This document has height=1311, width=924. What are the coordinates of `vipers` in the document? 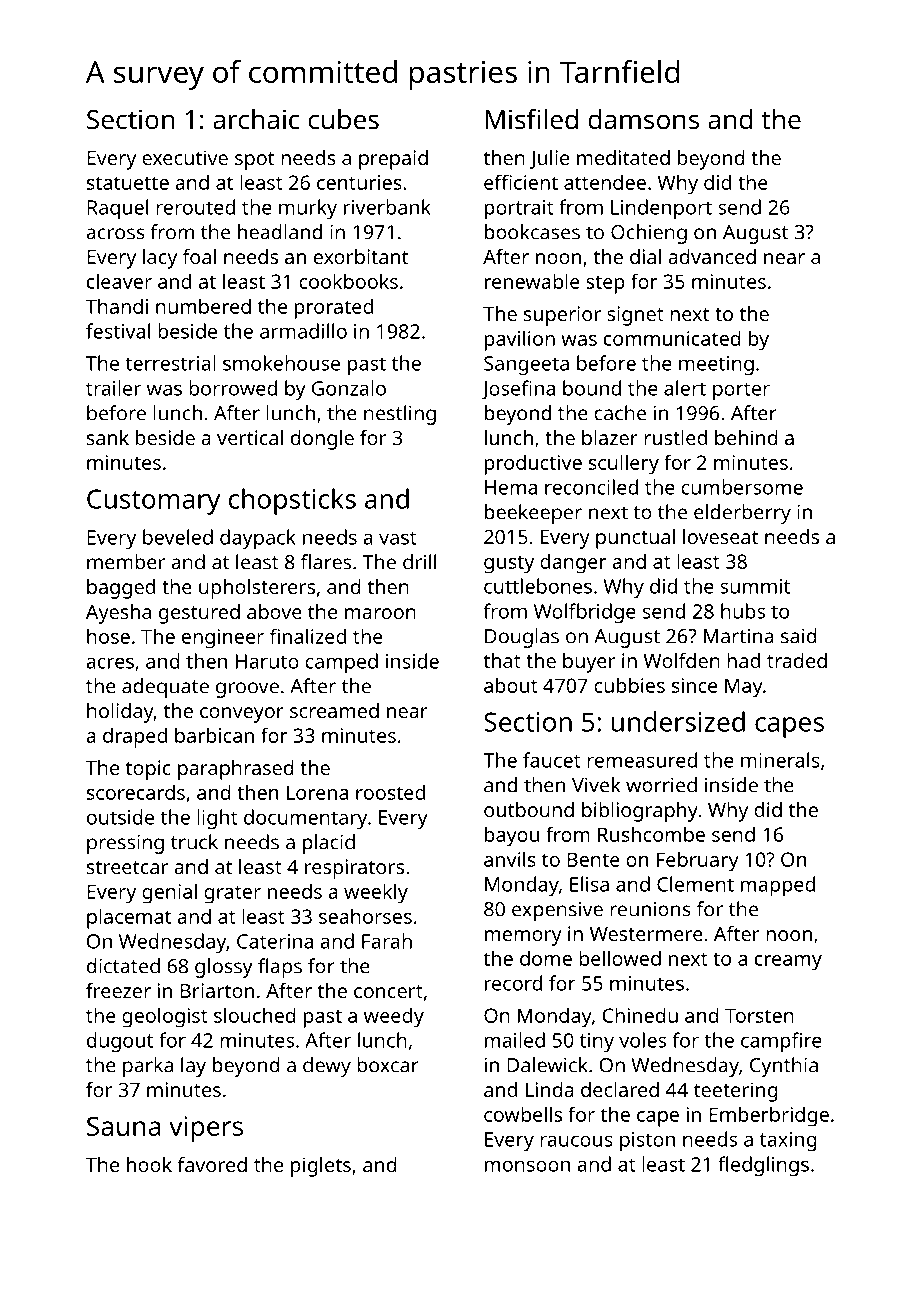 It's located at (206, 1129).
